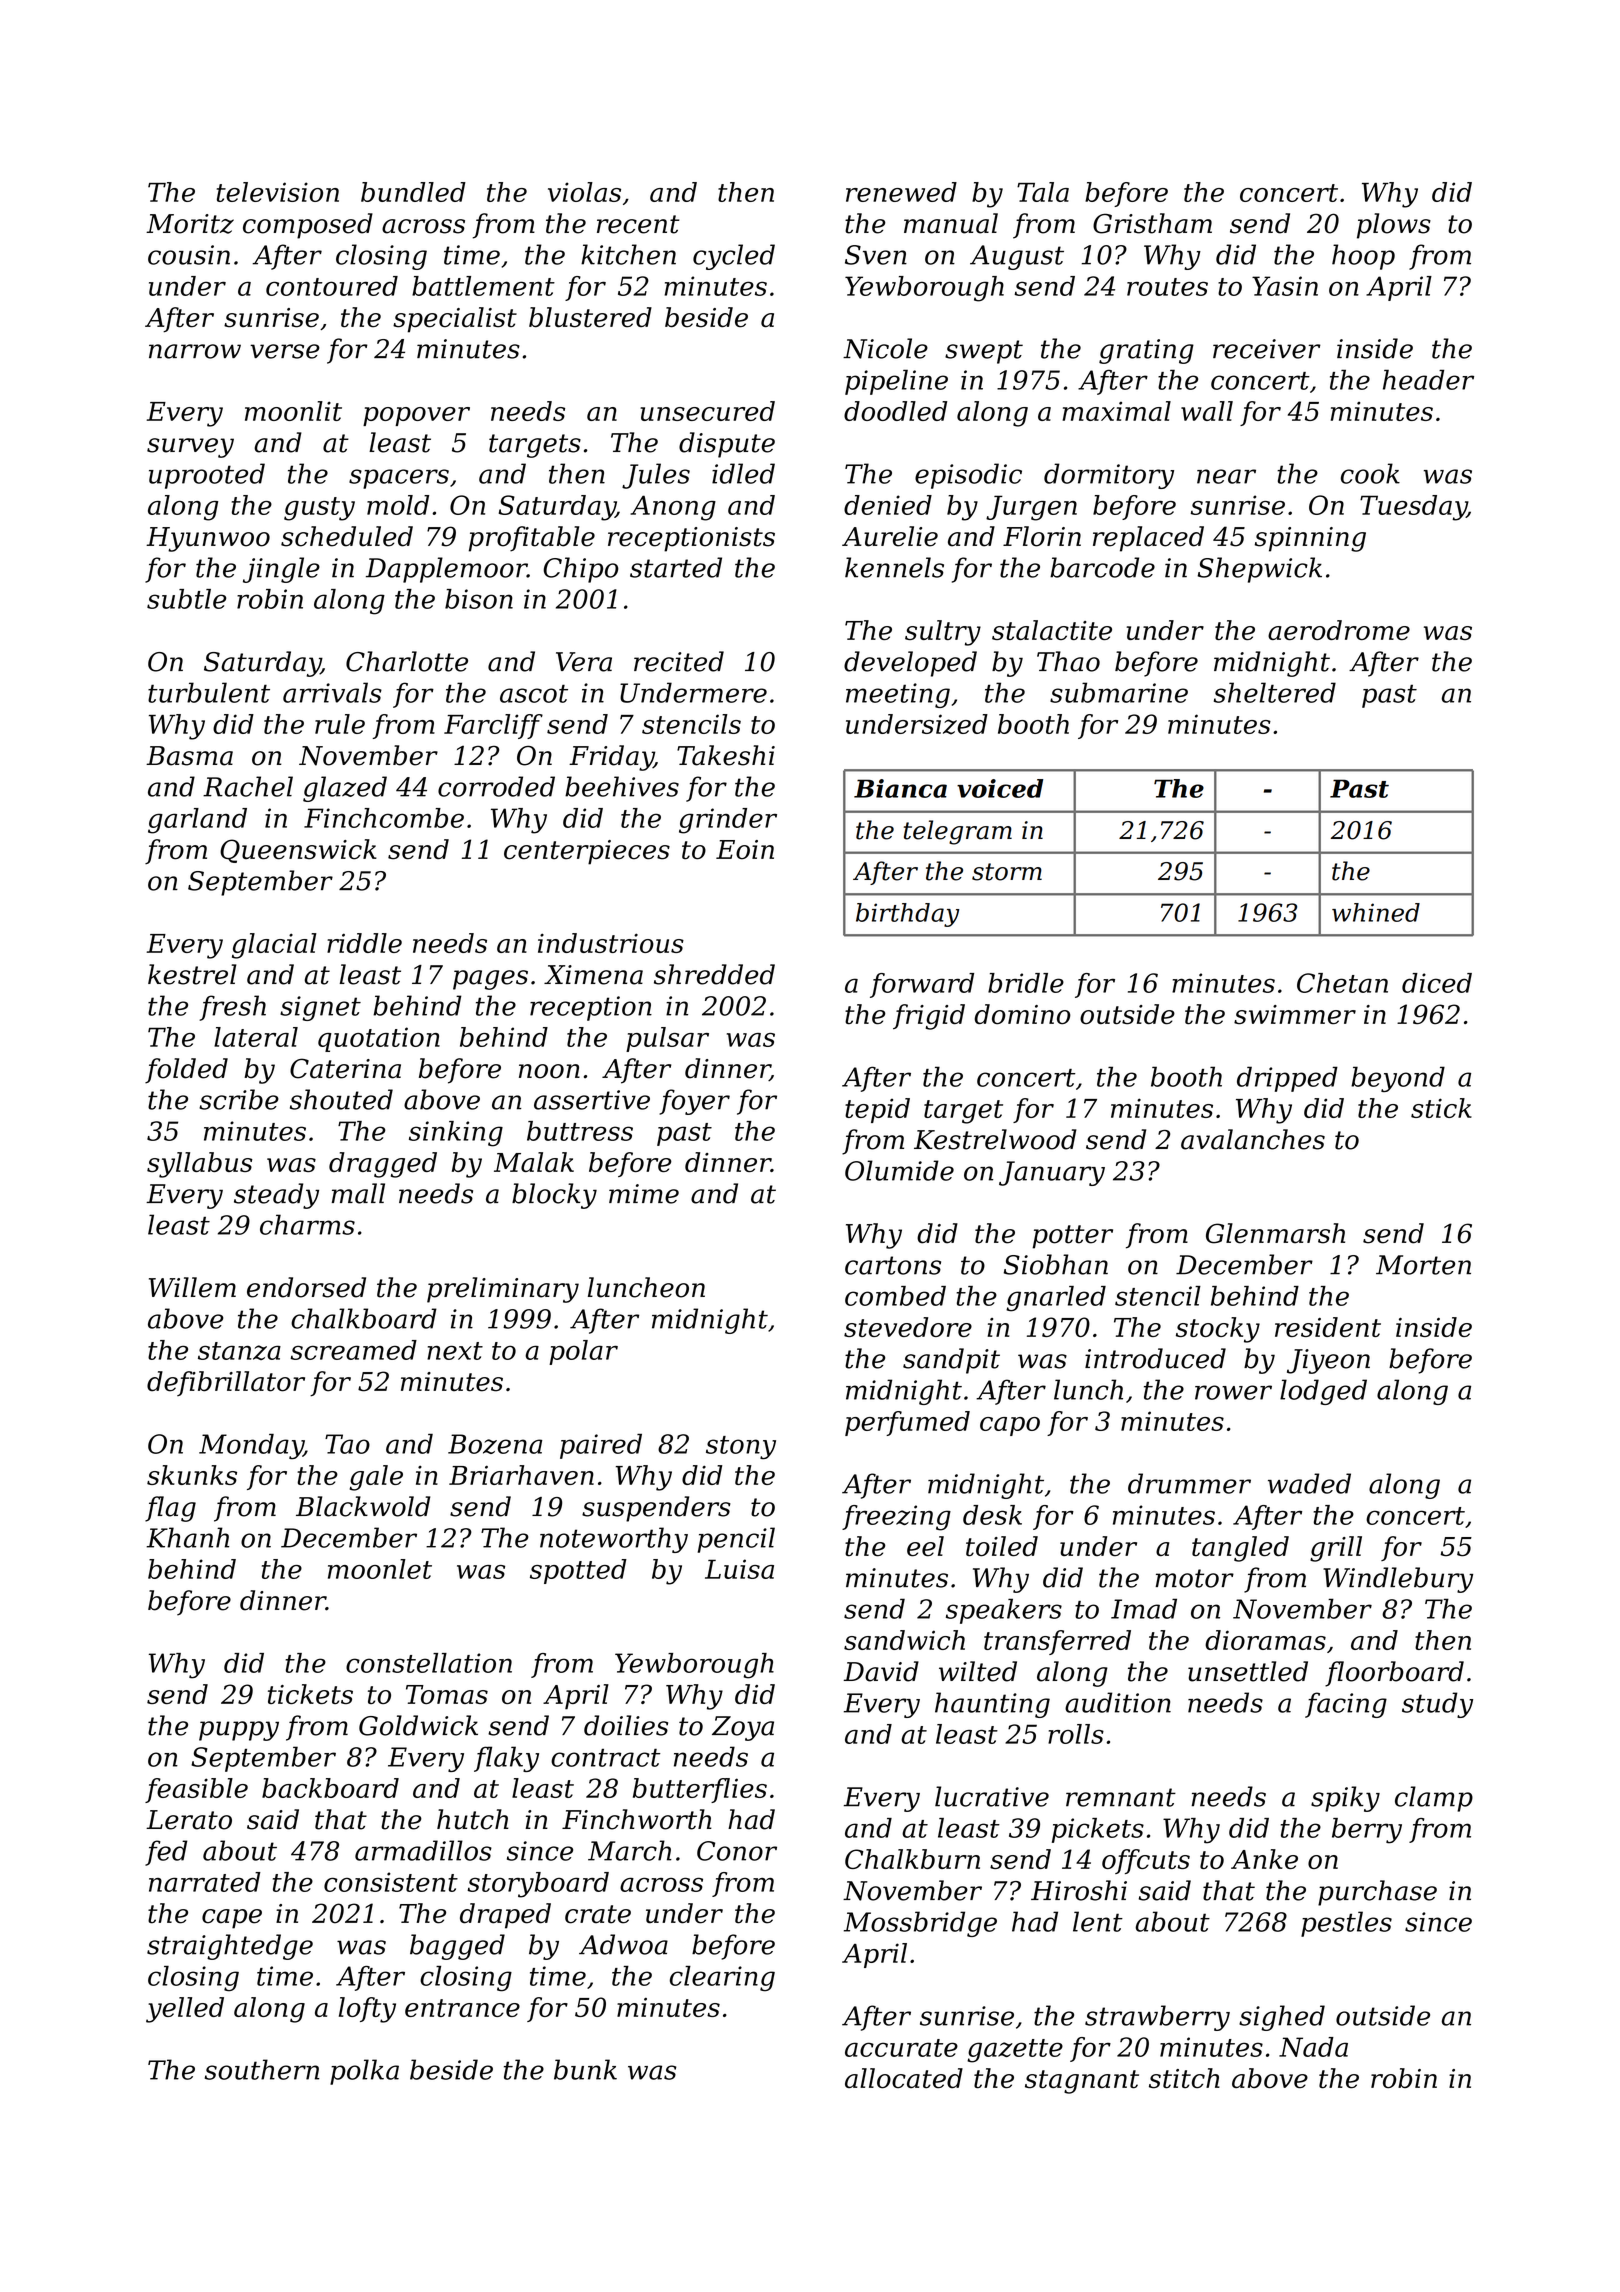 The width and height of the screenshot is (1620, 2292). What do you see at coordinates (734, 257) in the screenshot?
I see `cycled` at bounding box center [734, 257].
